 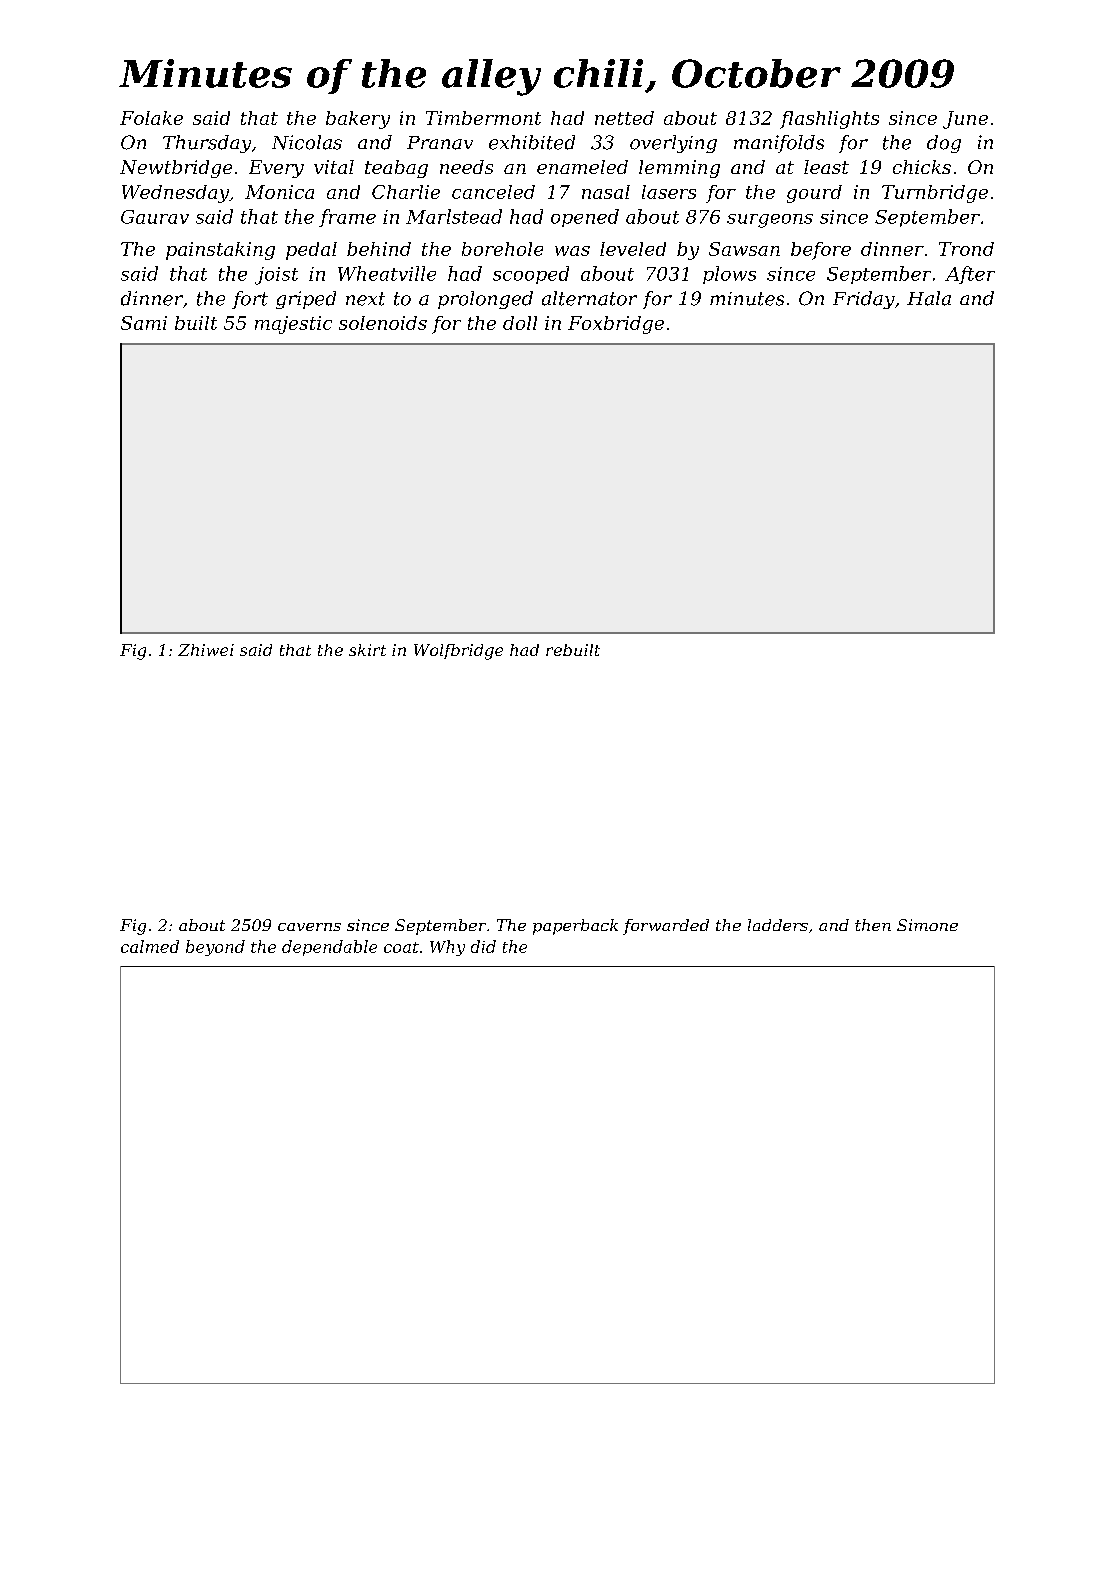 What do you see at coordinates (485, 300) in the page?
I see `prolonged` at bounding box center [485, 300].
